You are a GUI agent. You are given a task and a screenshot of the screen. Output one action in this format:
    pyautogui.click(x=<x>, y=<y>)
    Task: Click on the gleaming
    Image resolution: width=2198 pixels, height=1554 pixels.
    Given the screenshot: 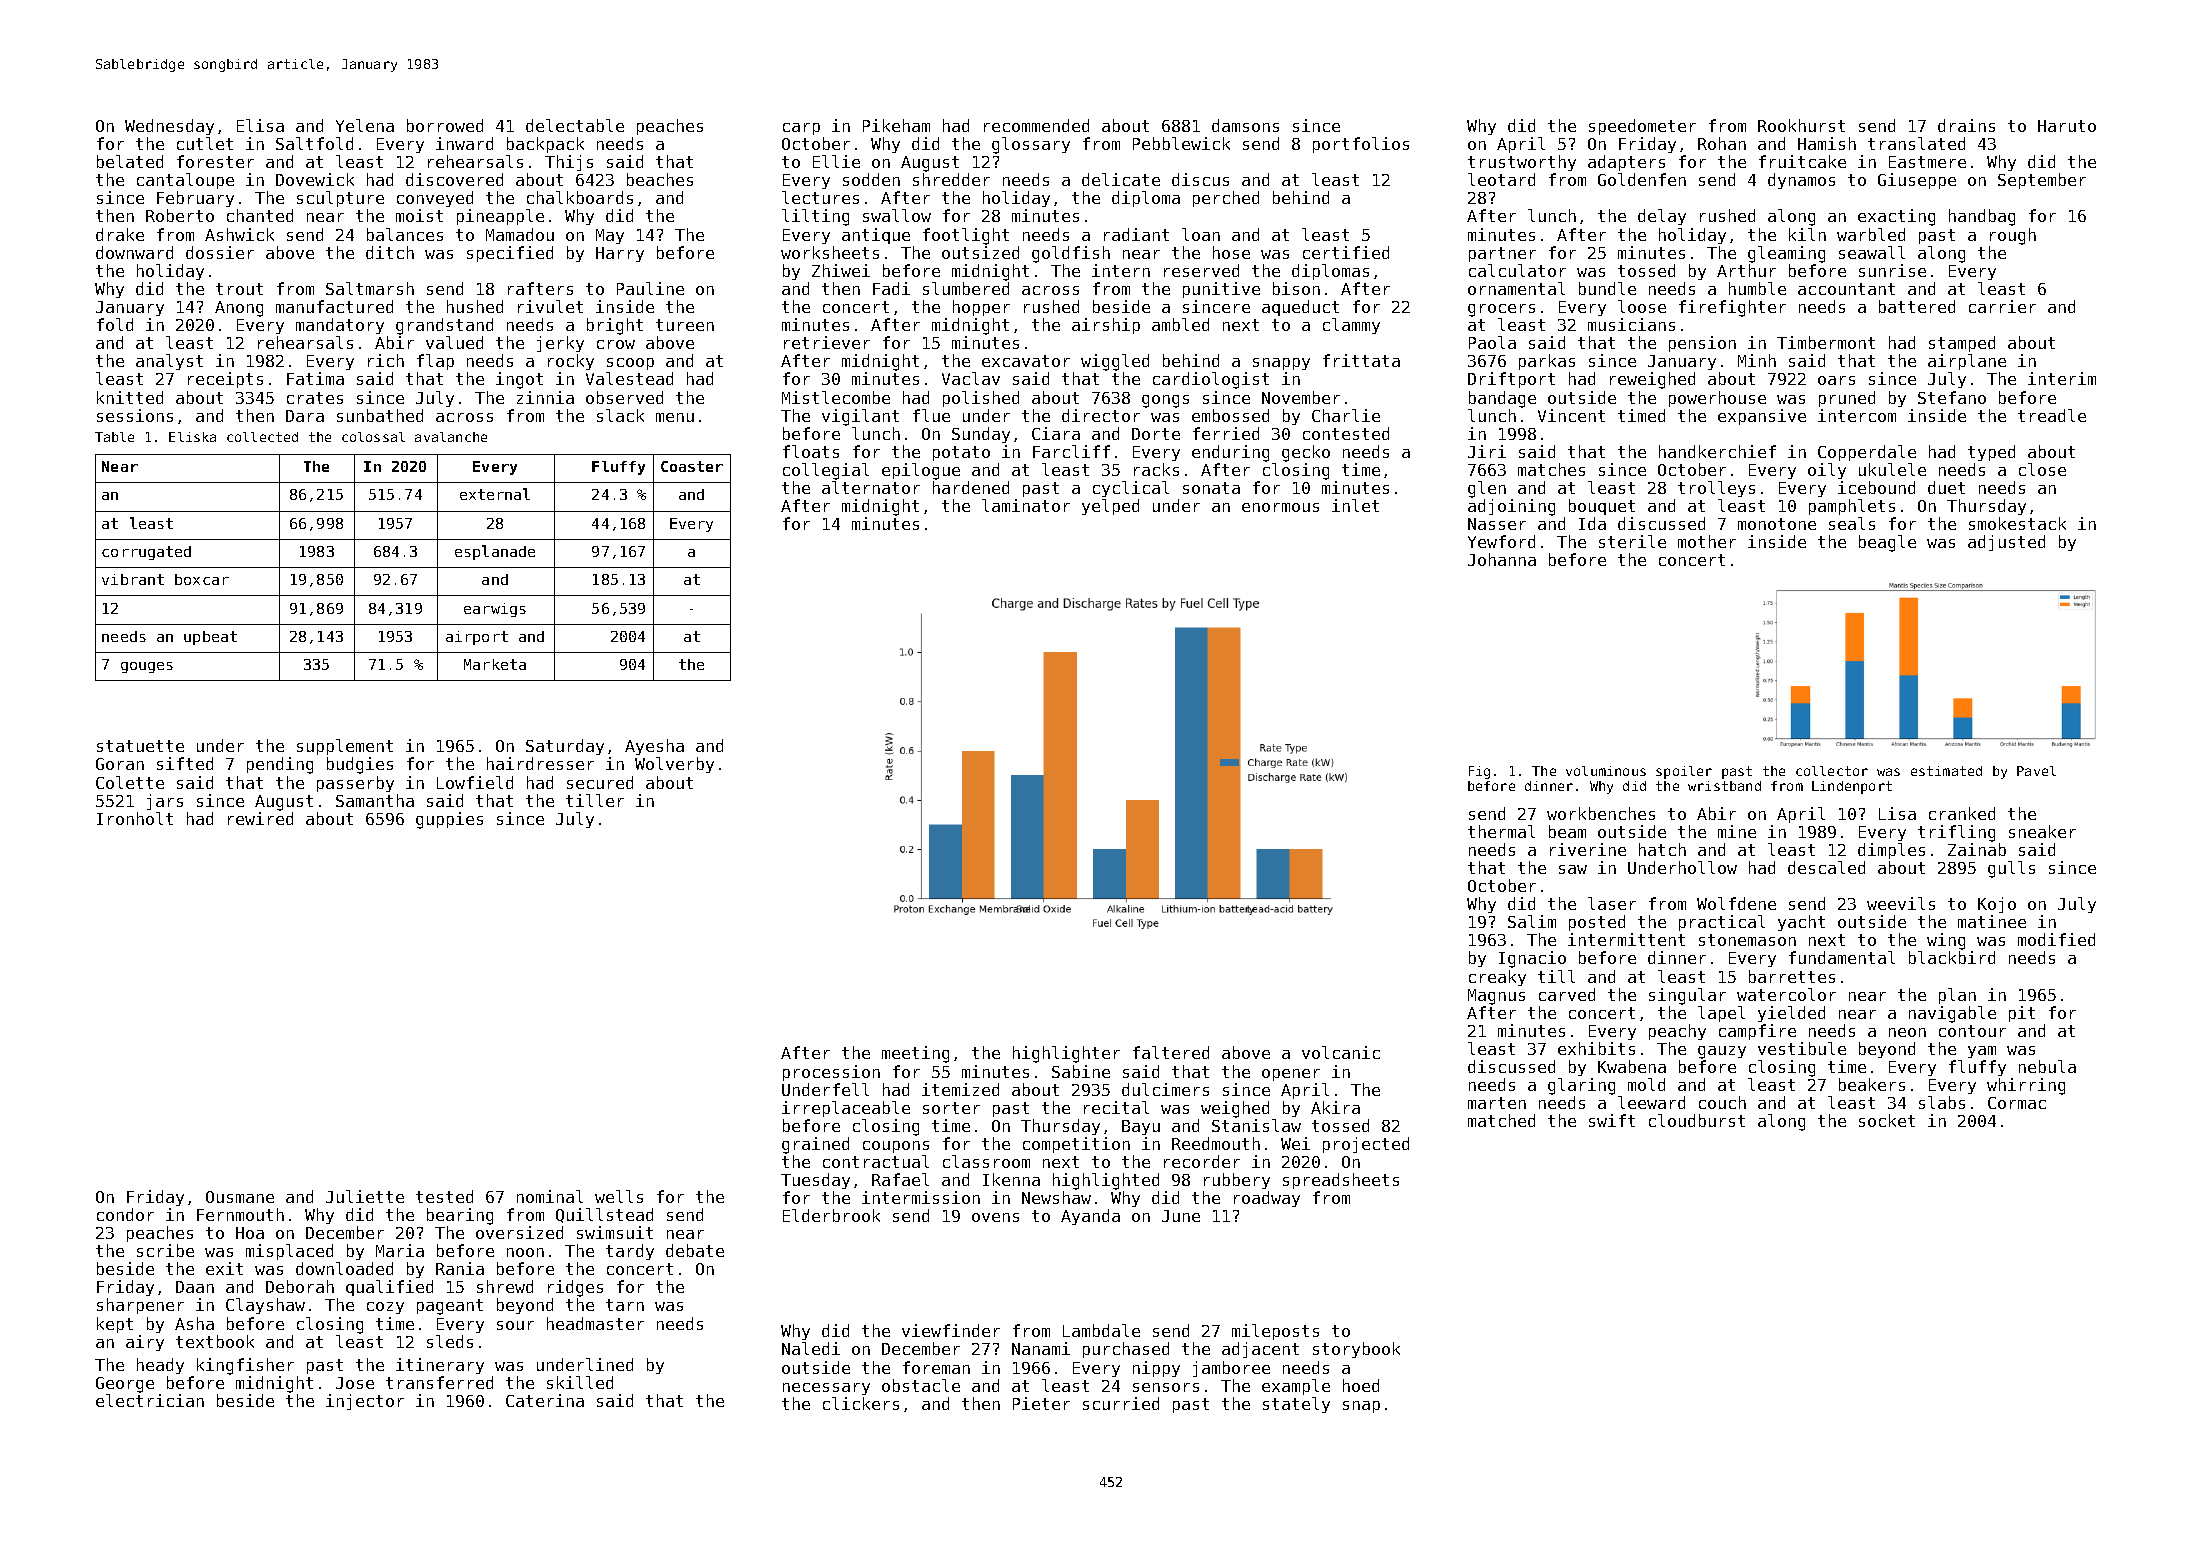 What is the action you would take?
    pyautogui.click(x=1786, y=254)
